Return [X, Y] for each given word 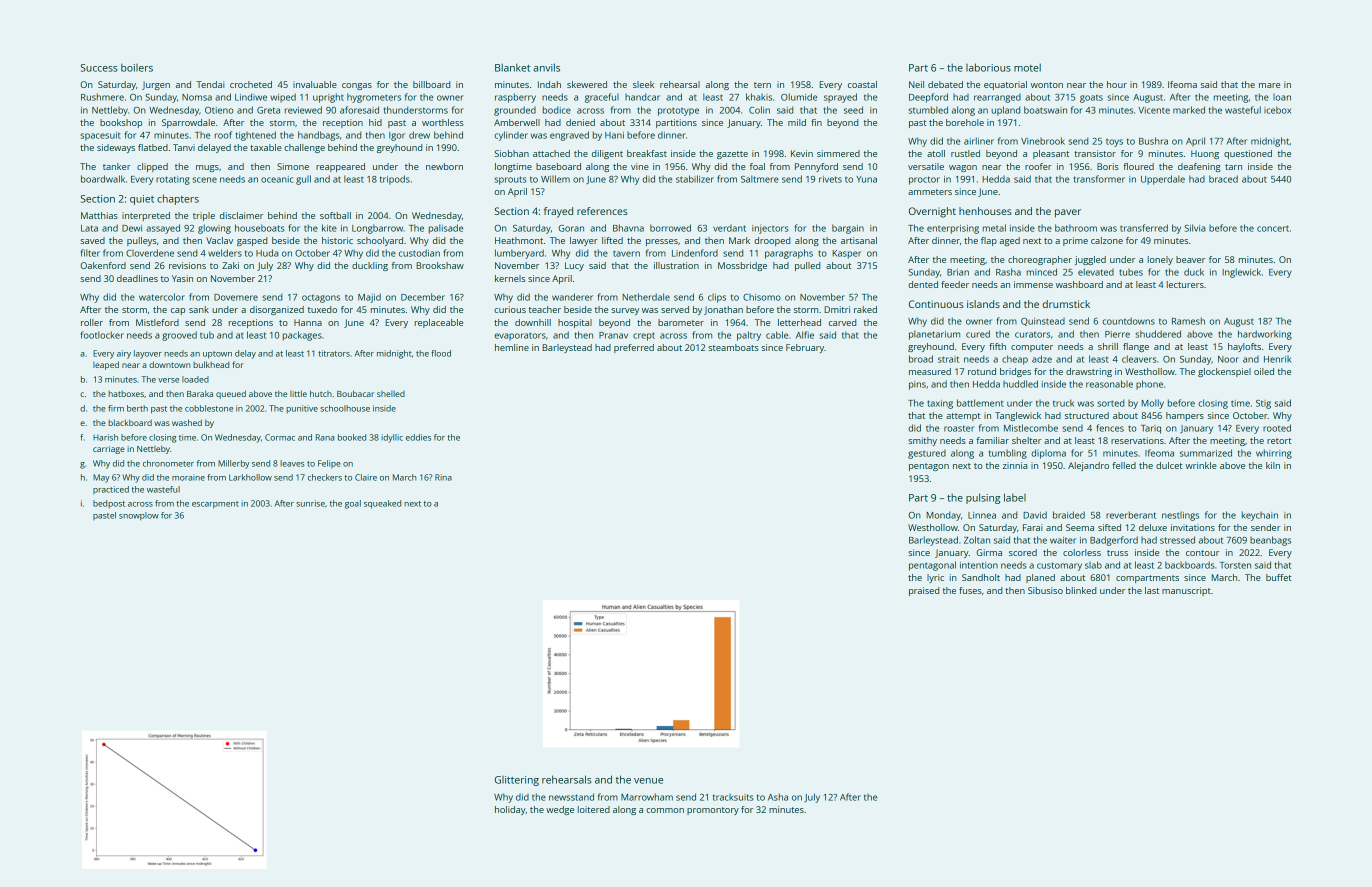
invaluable [315, 84]
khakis [759, 97]
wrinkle [1201, 465]
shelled [391, 394]
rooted [1277, 428]
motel [1027, 67]
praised [924, 591]
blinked [1081, 590]
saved [92, 240]
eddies [418, 437]
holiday [510, 810]
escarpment [215, 505]
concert [1273, 228]
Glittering [517, 781]
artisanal [859, 240]
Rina [443, 477]
